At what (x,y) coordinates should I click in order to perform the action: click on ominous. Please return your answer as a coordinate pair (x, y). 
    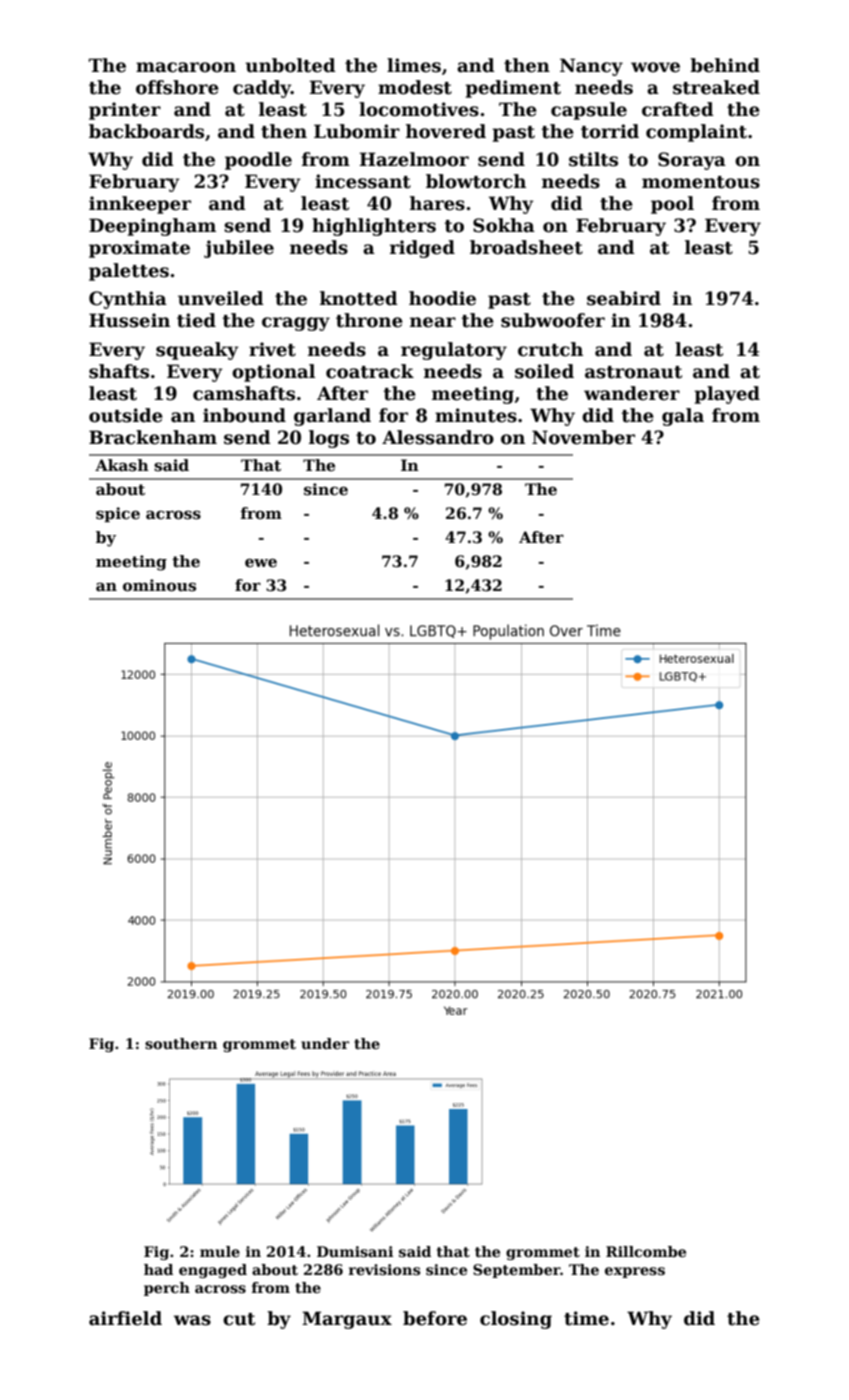
    Looking at the image, I should click on (159, 585).
